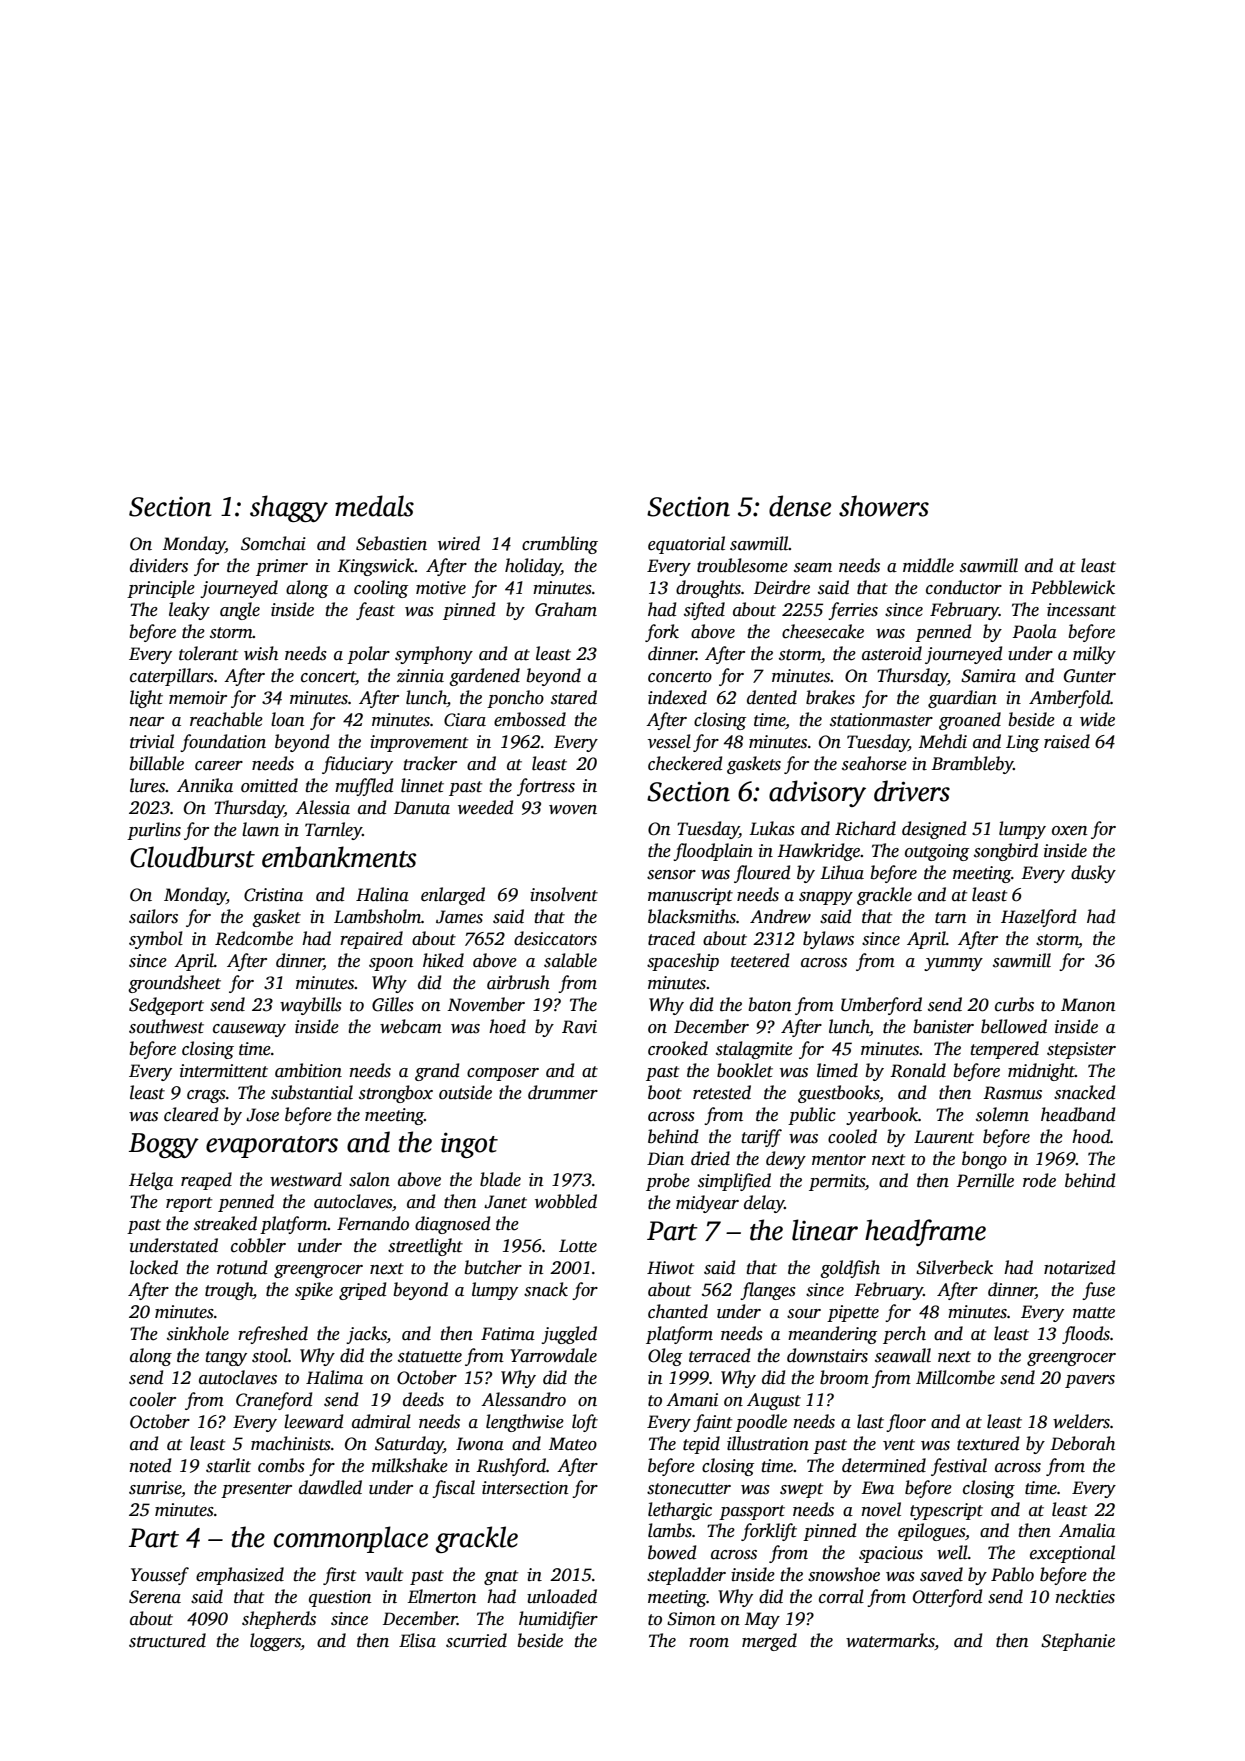  What do you see at coordinates (153, 1399) in the screenshot?
I see `cooler` at bounding box center [153, 1399].
